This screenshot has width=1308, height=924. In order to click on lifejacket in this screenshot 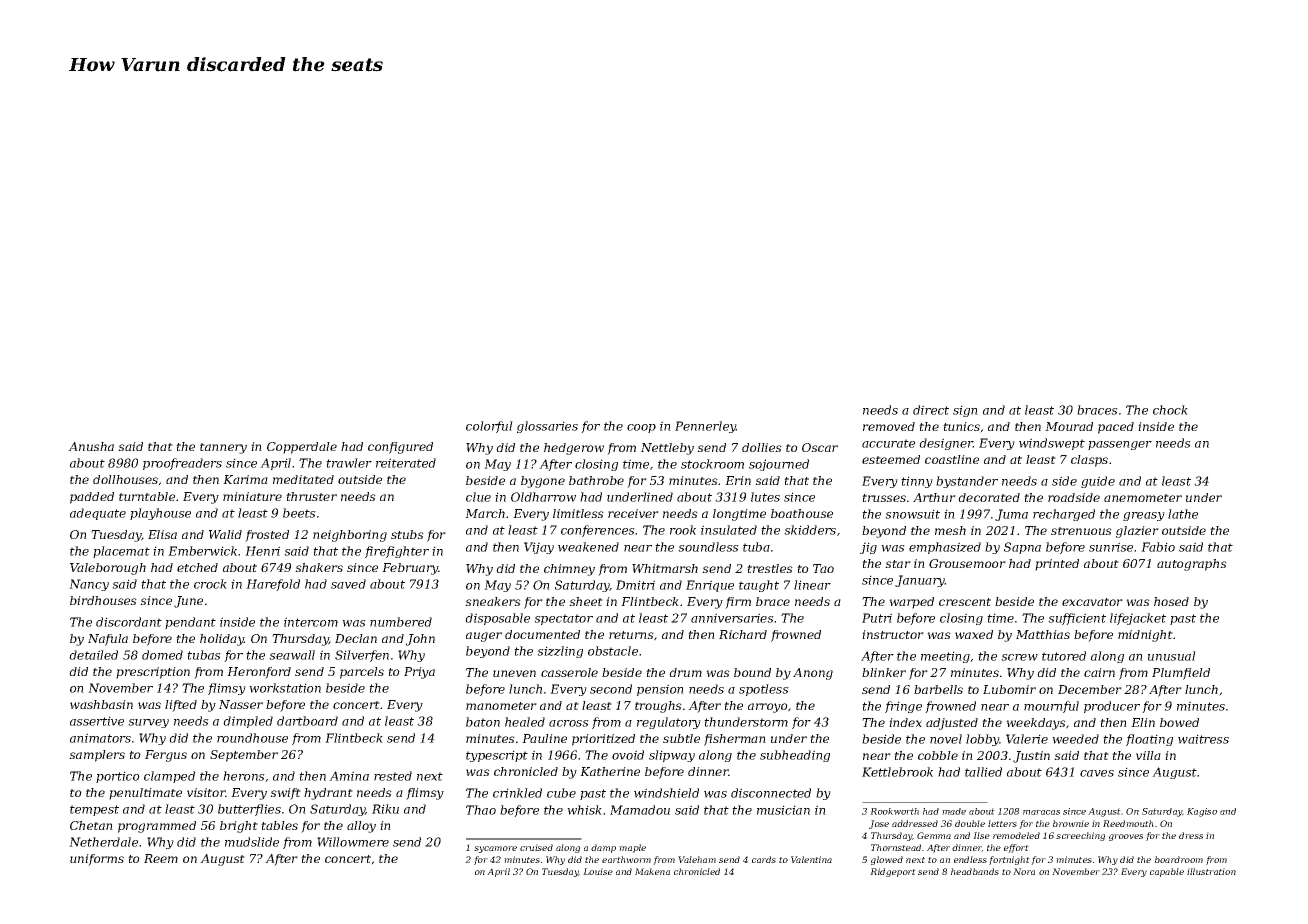, I will do `click(1138, 619)`.
